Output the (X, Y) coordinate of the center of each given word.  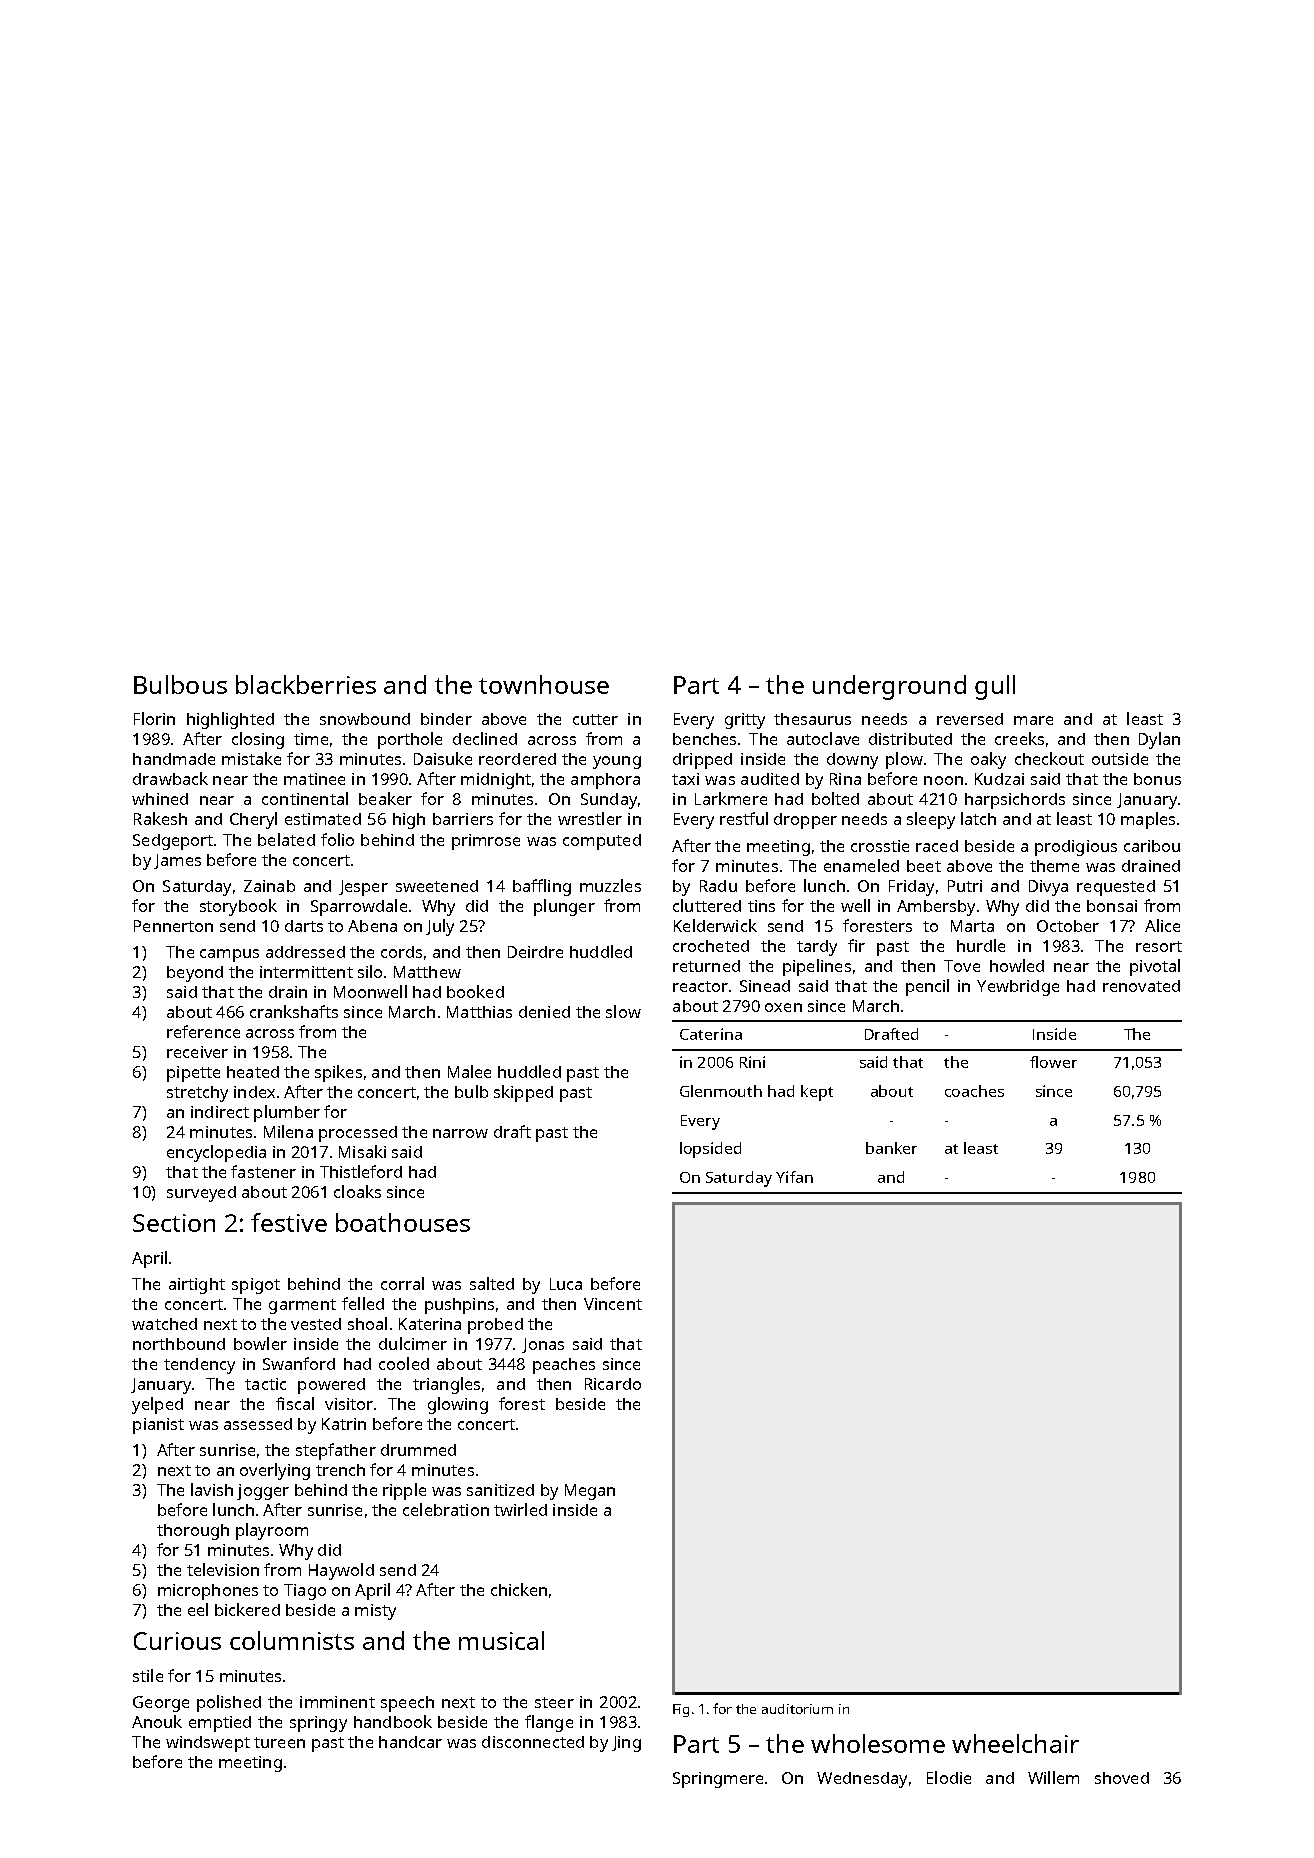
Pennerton (173, 926)
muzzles (610, 885)
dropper (805, 821)
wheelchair (1015, 1743)
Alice (1162, 925)
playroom (272, 1531)
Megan (590, 1492)
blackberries (306, 684)
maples (1148, 820)
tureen (279, 1742)
